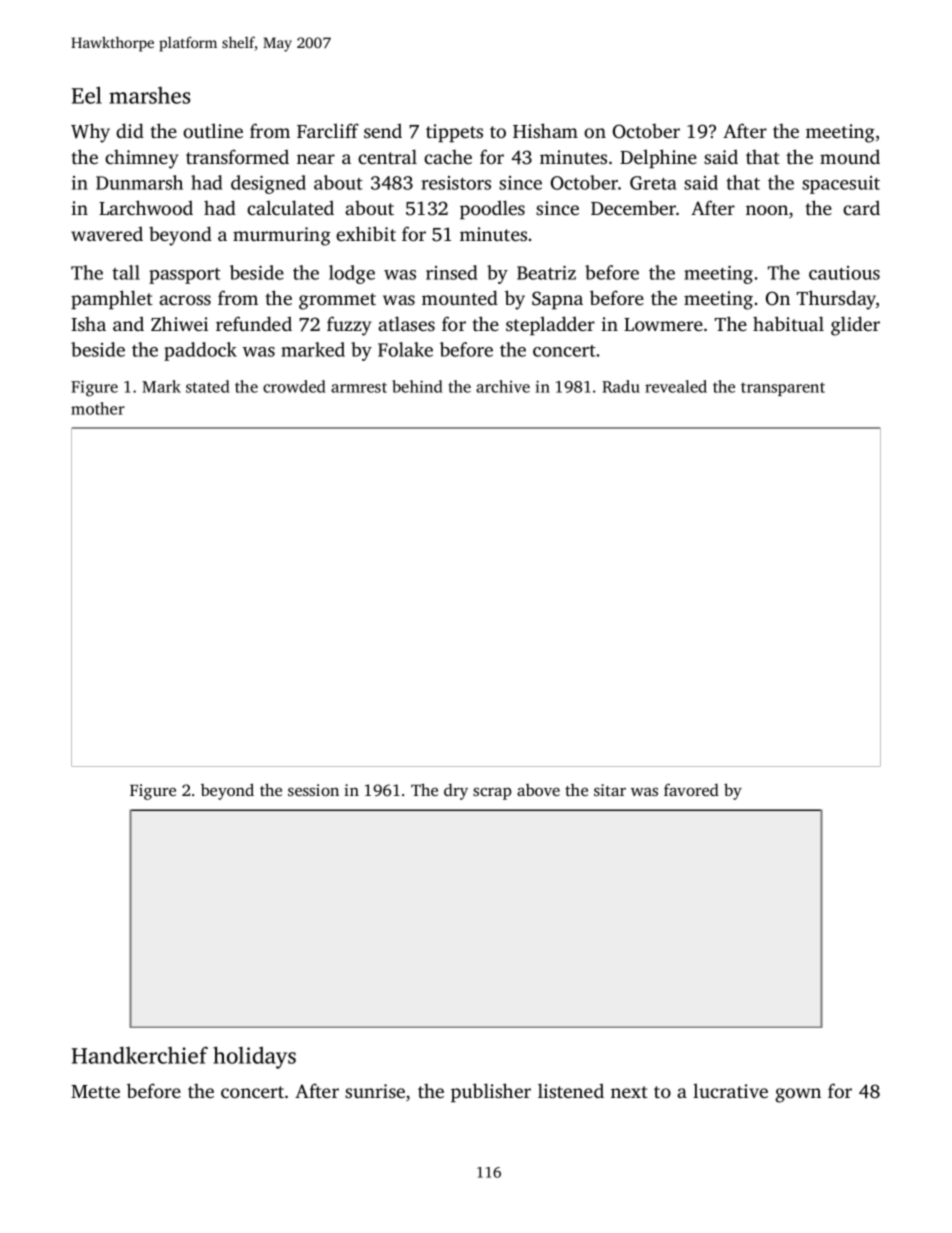 The width and height of the screenshot is (952, 1233). I want to click on revealed, so click(676, 386).
